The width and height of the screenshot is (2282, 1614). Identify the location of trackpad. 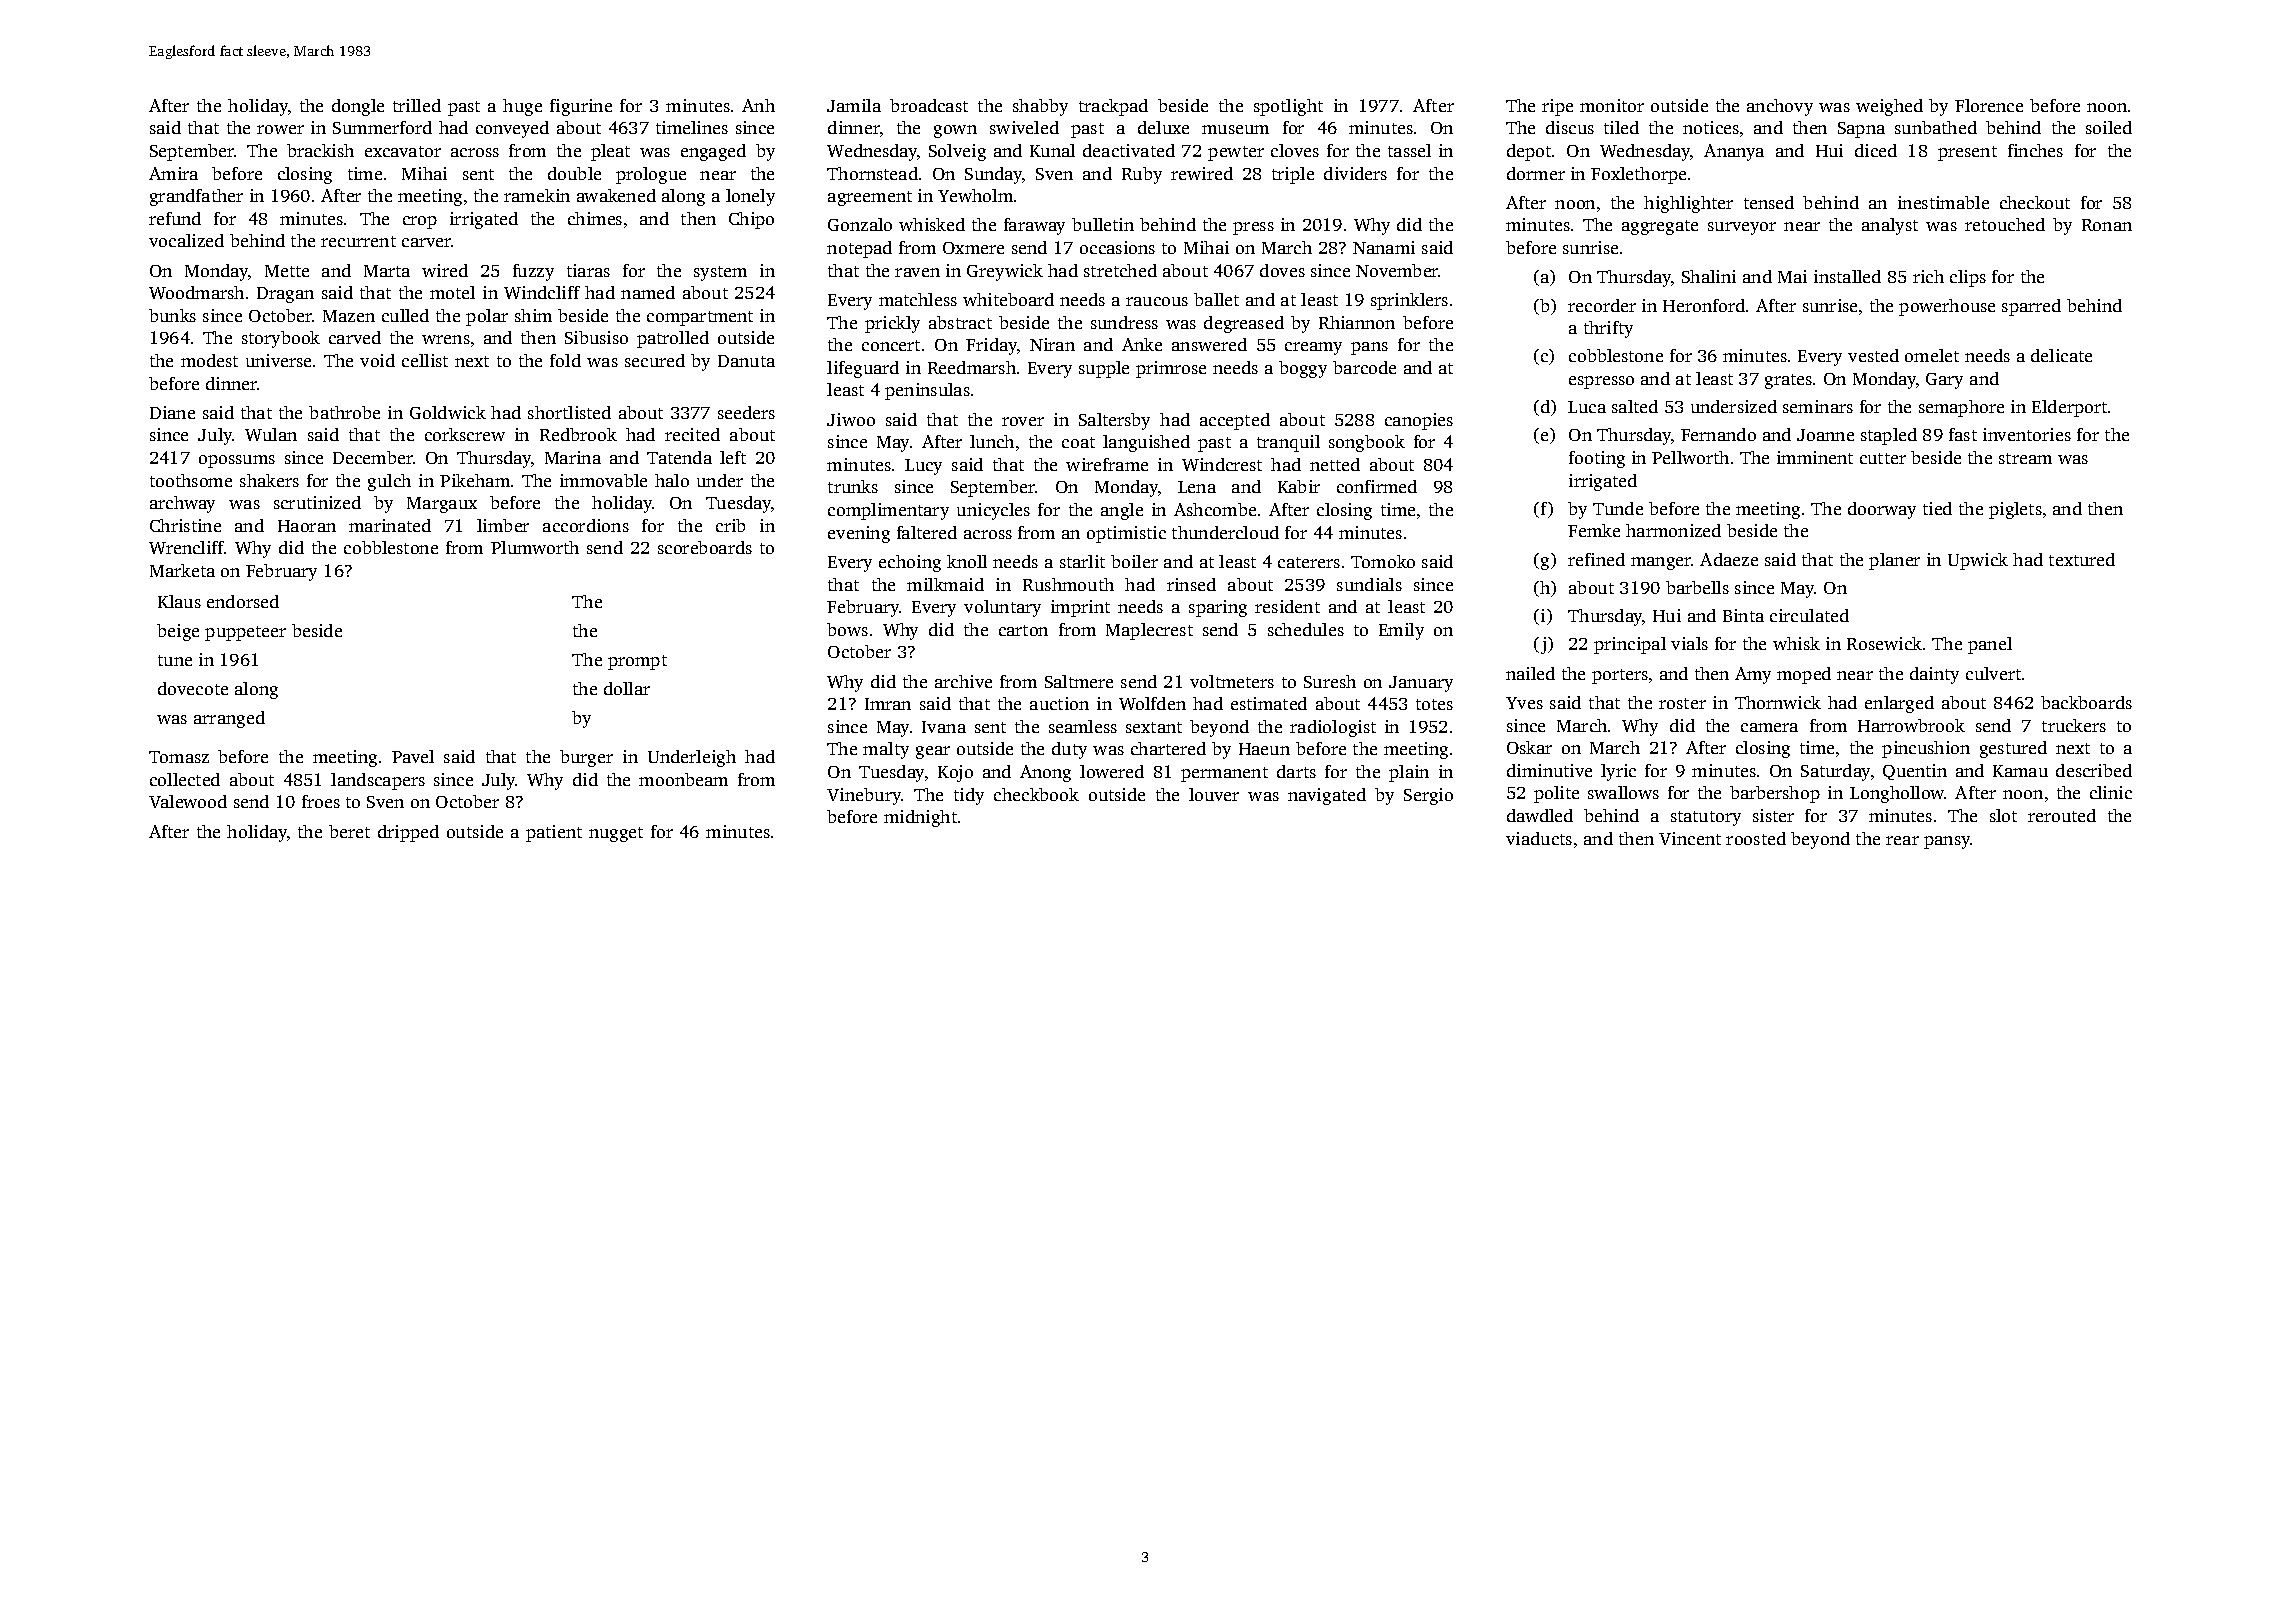
(1113, 107).
